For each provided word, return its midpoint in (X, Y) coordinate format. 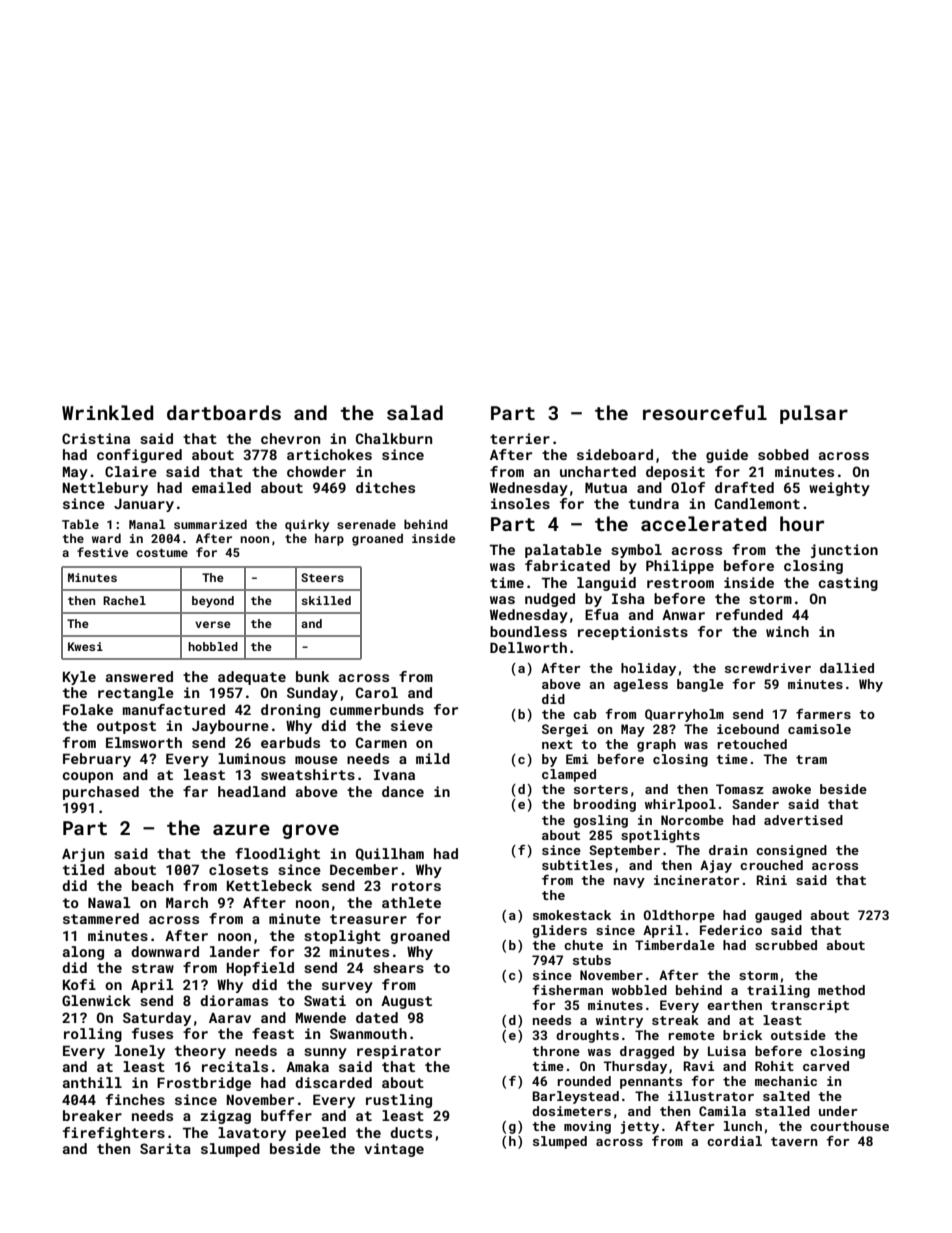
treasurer (368, 919)
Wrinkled (108, 412)
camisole (819, 729)
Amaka (307, 1066)
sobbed (783, 454)
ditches (385, 487)
